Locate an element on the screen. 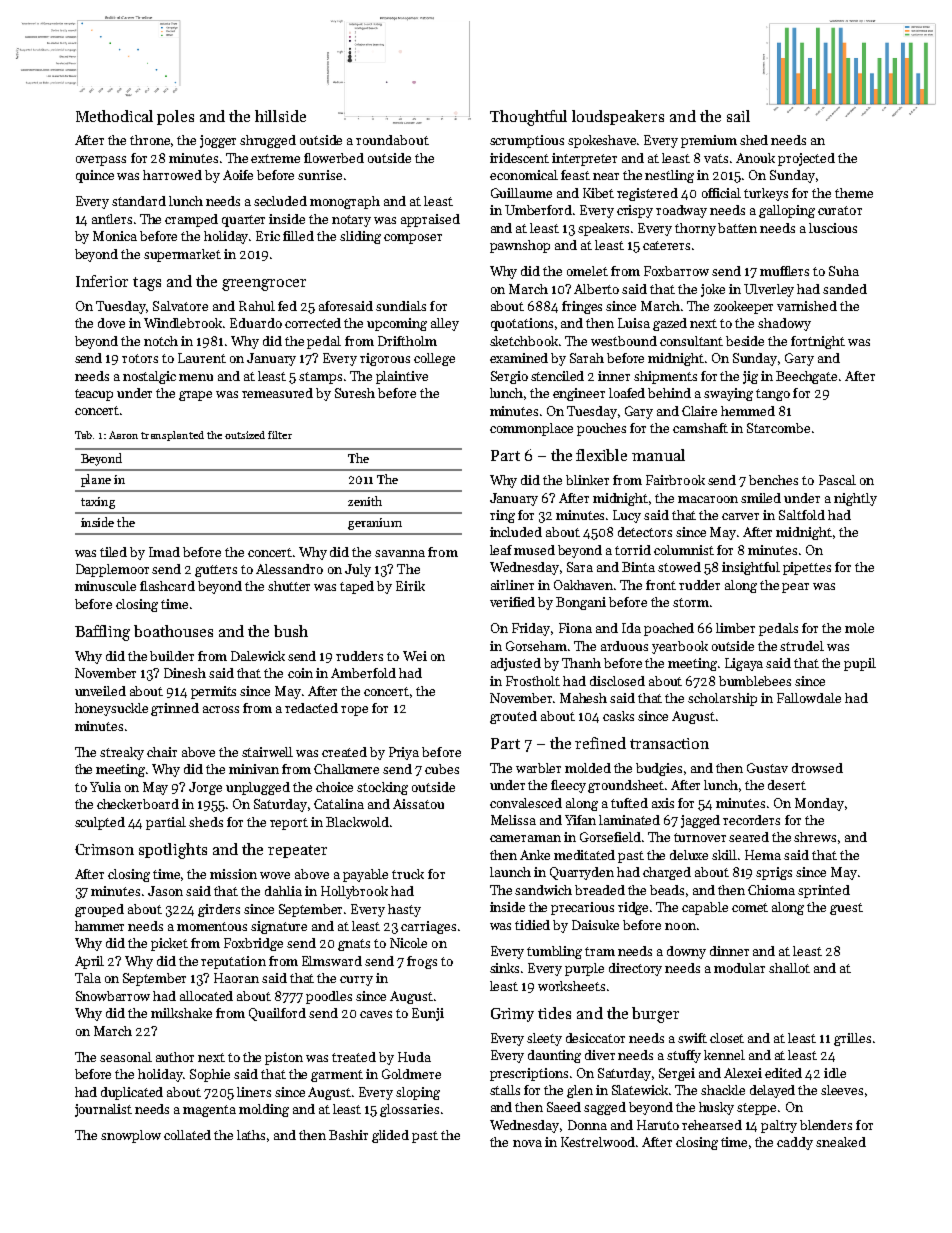 The width and height of the screenshot is (952, 1233). Sophie is located at coordinates (210, 1075).
